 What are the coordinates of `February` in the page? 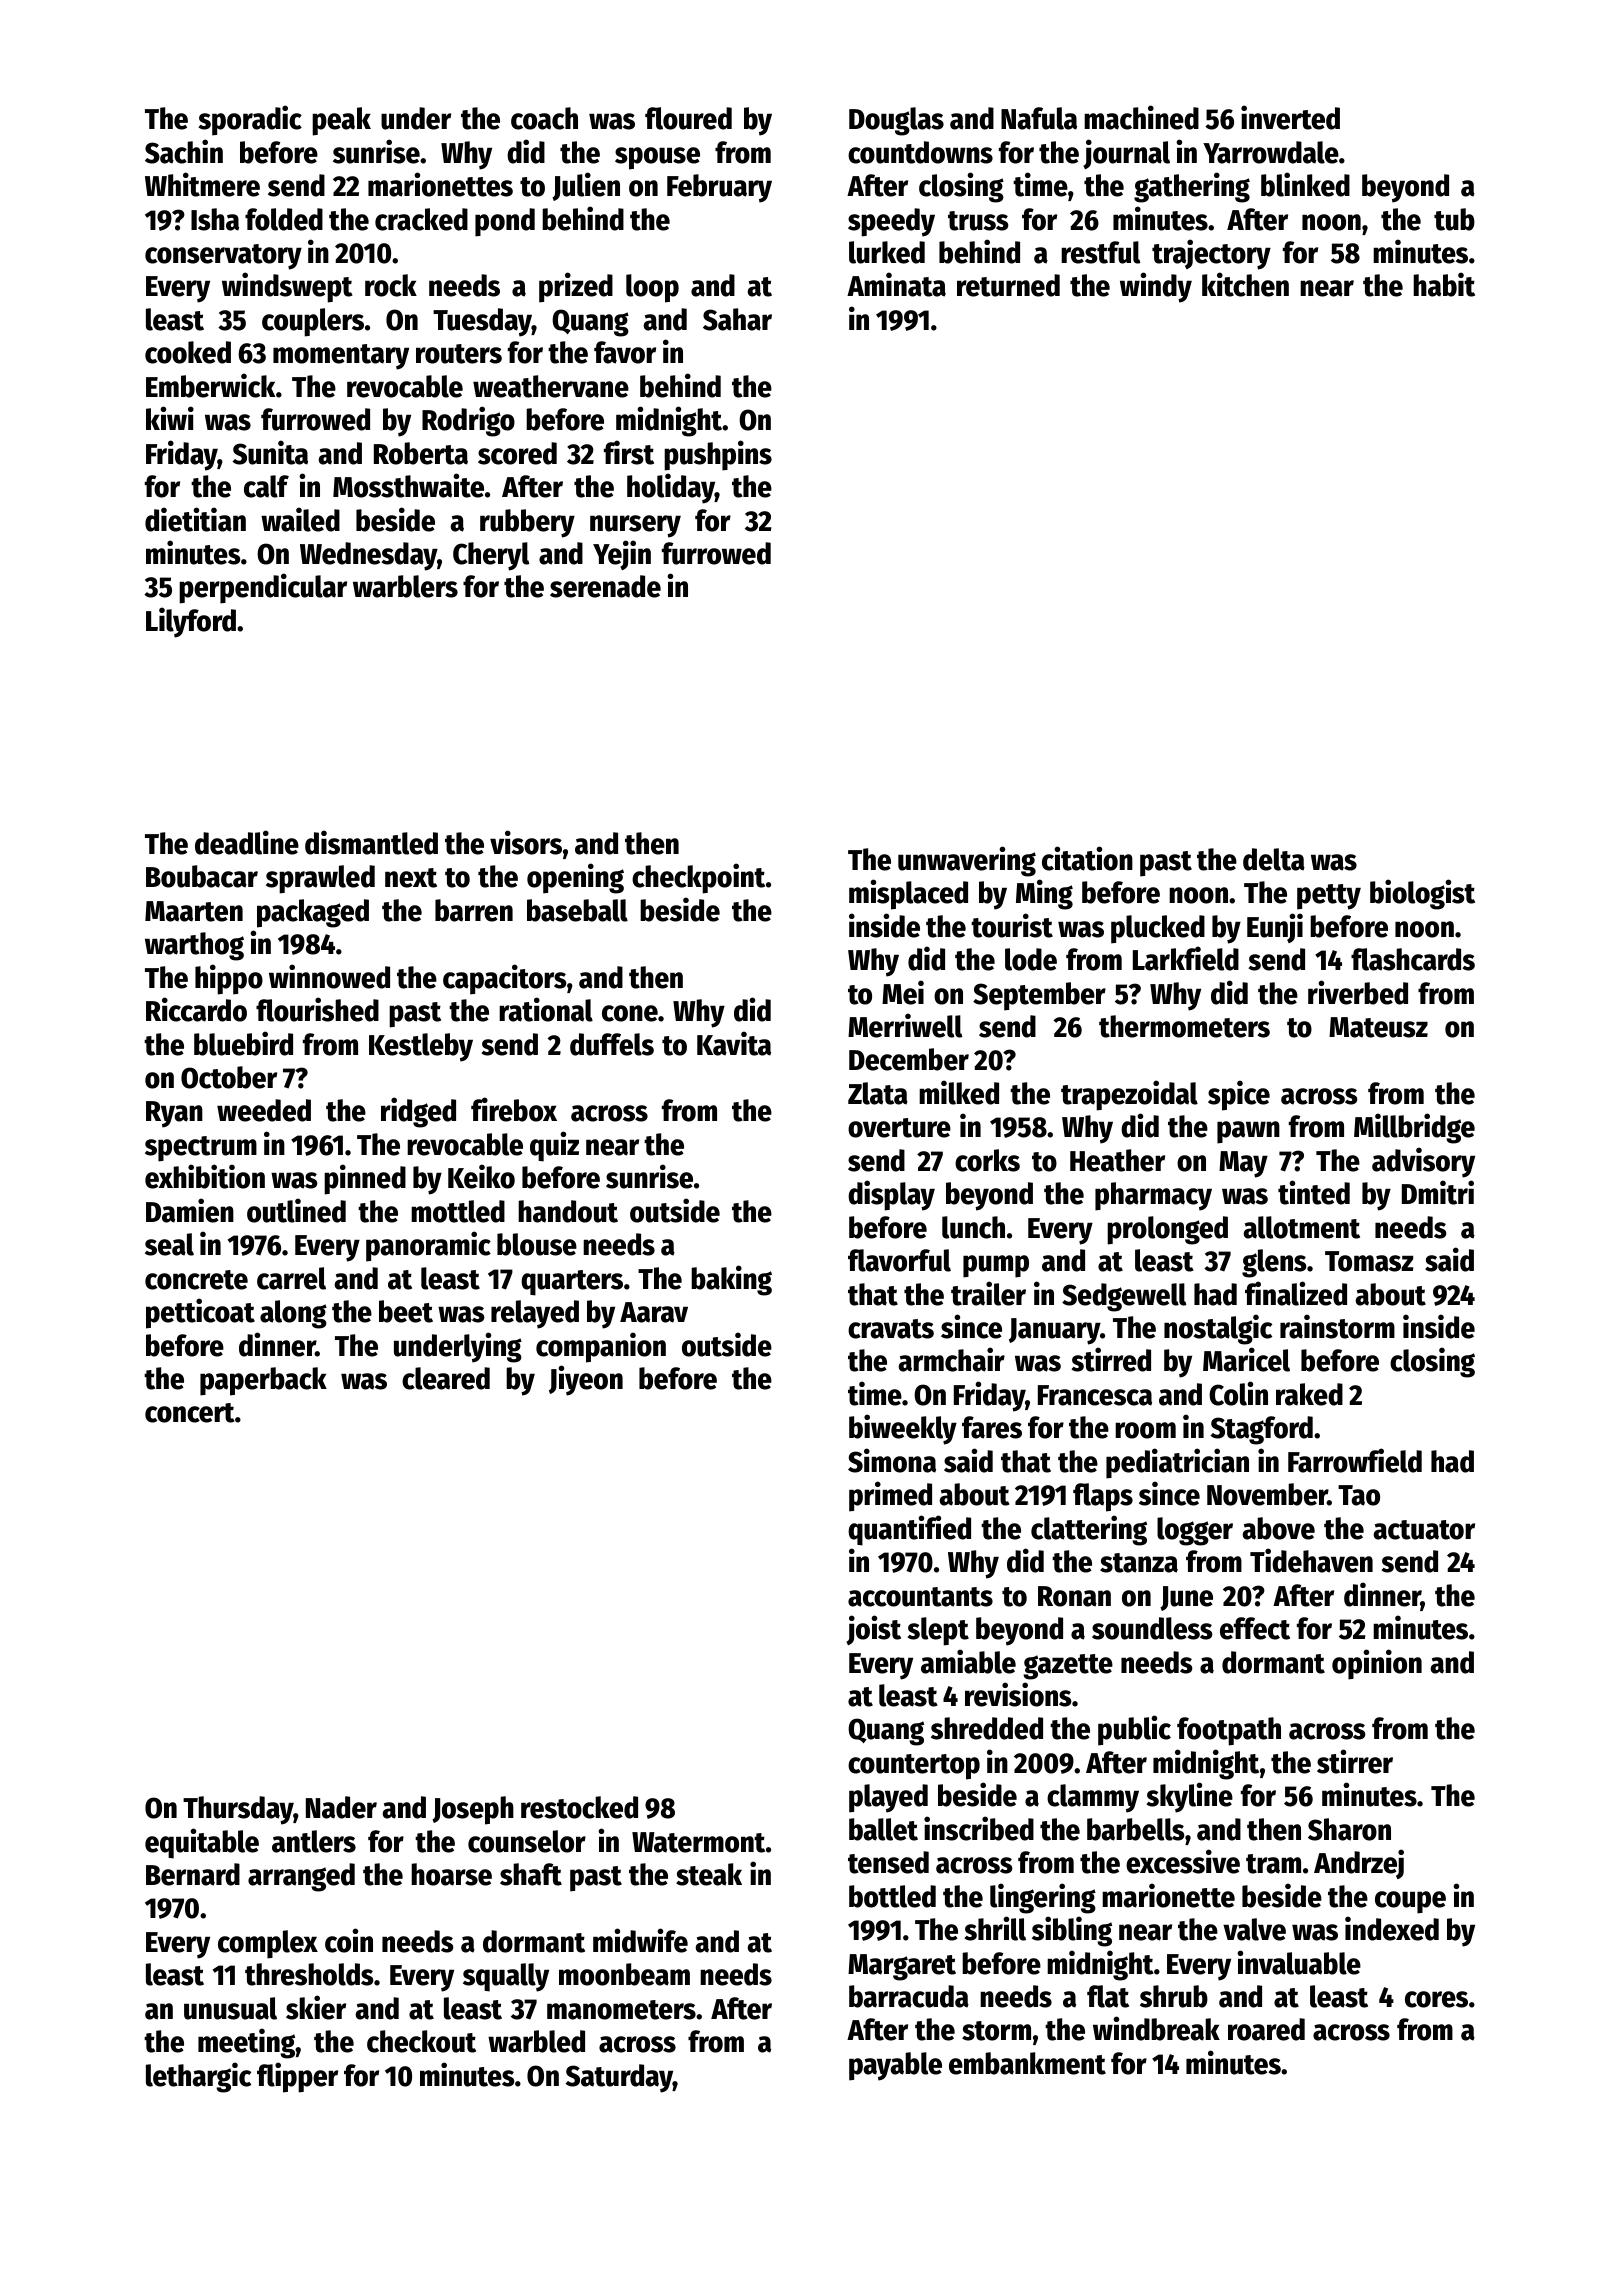 It's located at (719, 188).
